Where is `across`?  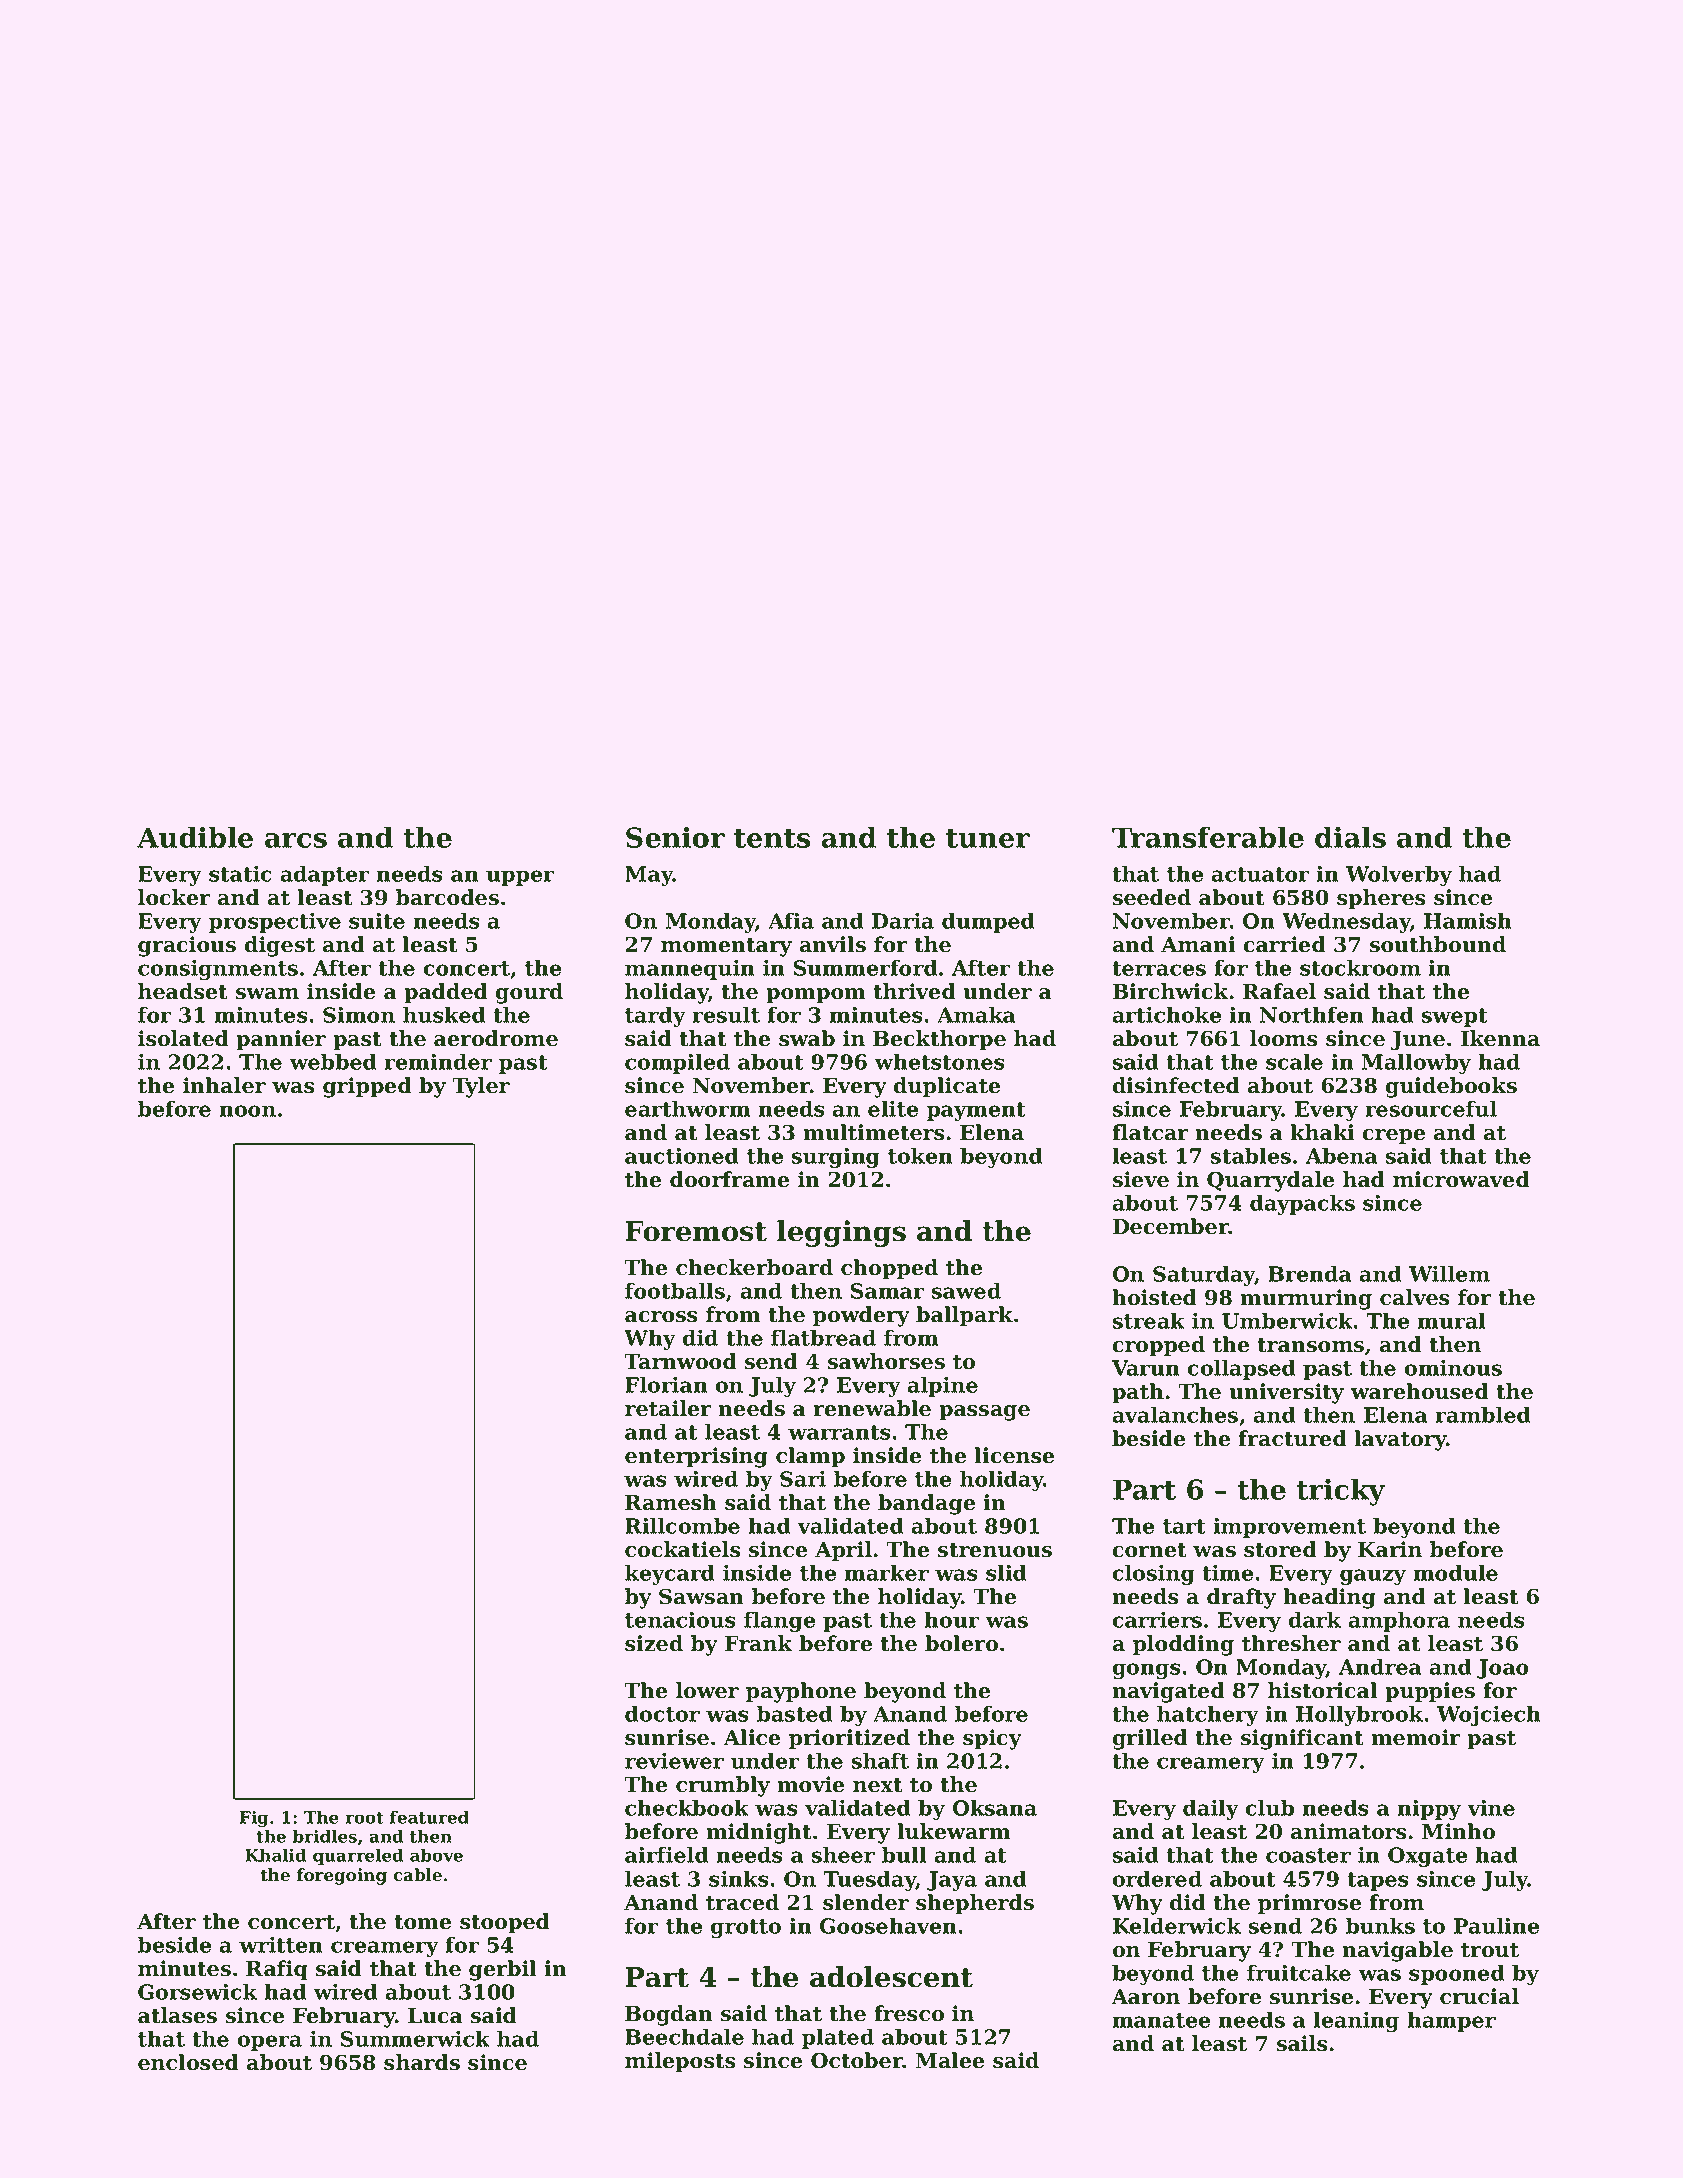 across is located at coordinates (661, 1317).
